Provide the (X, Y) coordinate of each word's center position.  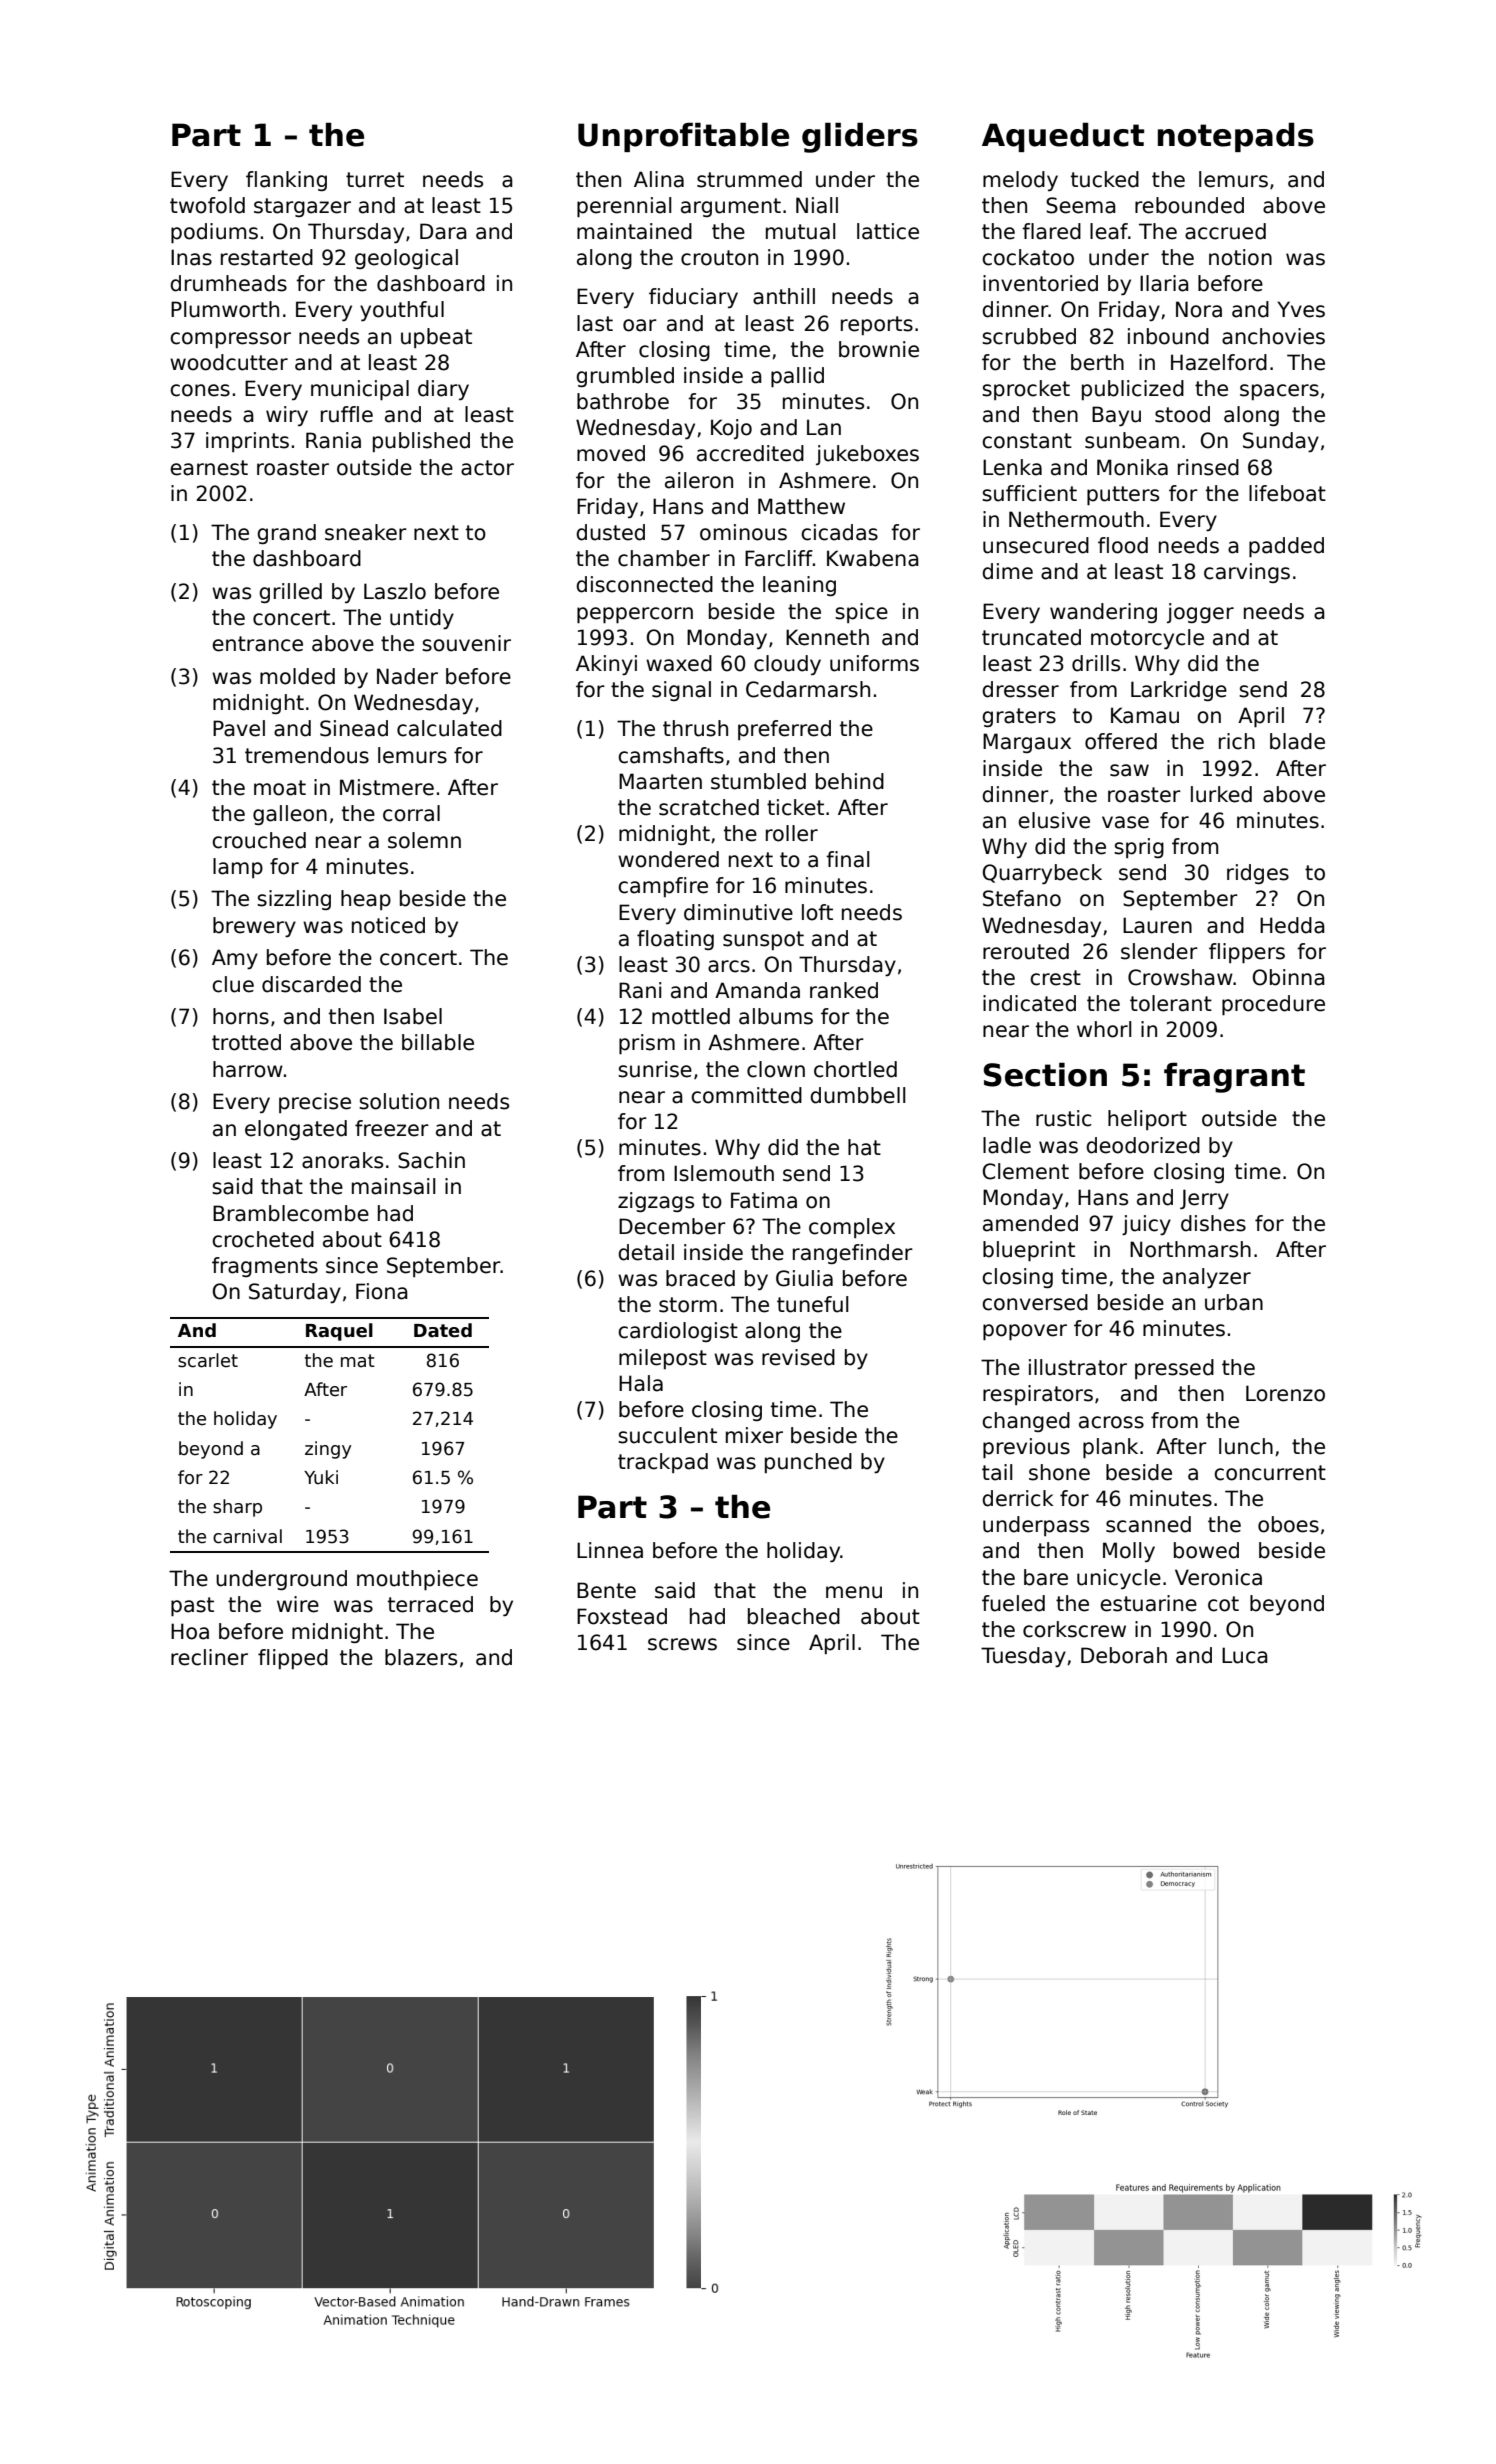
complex (852, 1228)
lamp (238, 868)
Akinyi (606, 665)
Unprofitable (683, 137)
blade (1297, 741)
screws (682, 1644)
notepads (1236, 137)
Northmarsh (1190, 1249)
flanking (286, 181)
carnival (247, 1536)
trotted (246, 1042)
